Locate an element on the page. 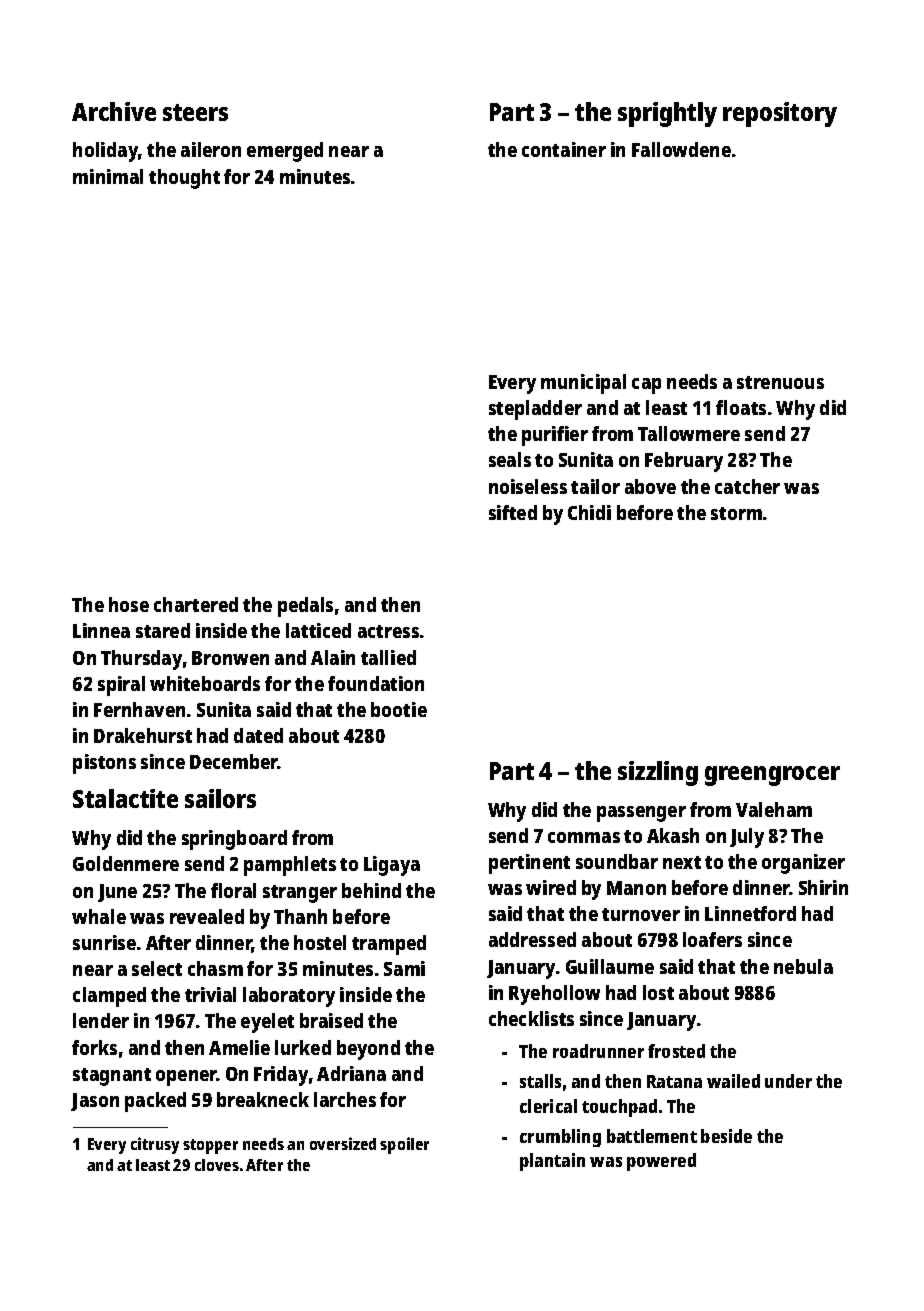  sprightly is located at coordinates (667, 114).
